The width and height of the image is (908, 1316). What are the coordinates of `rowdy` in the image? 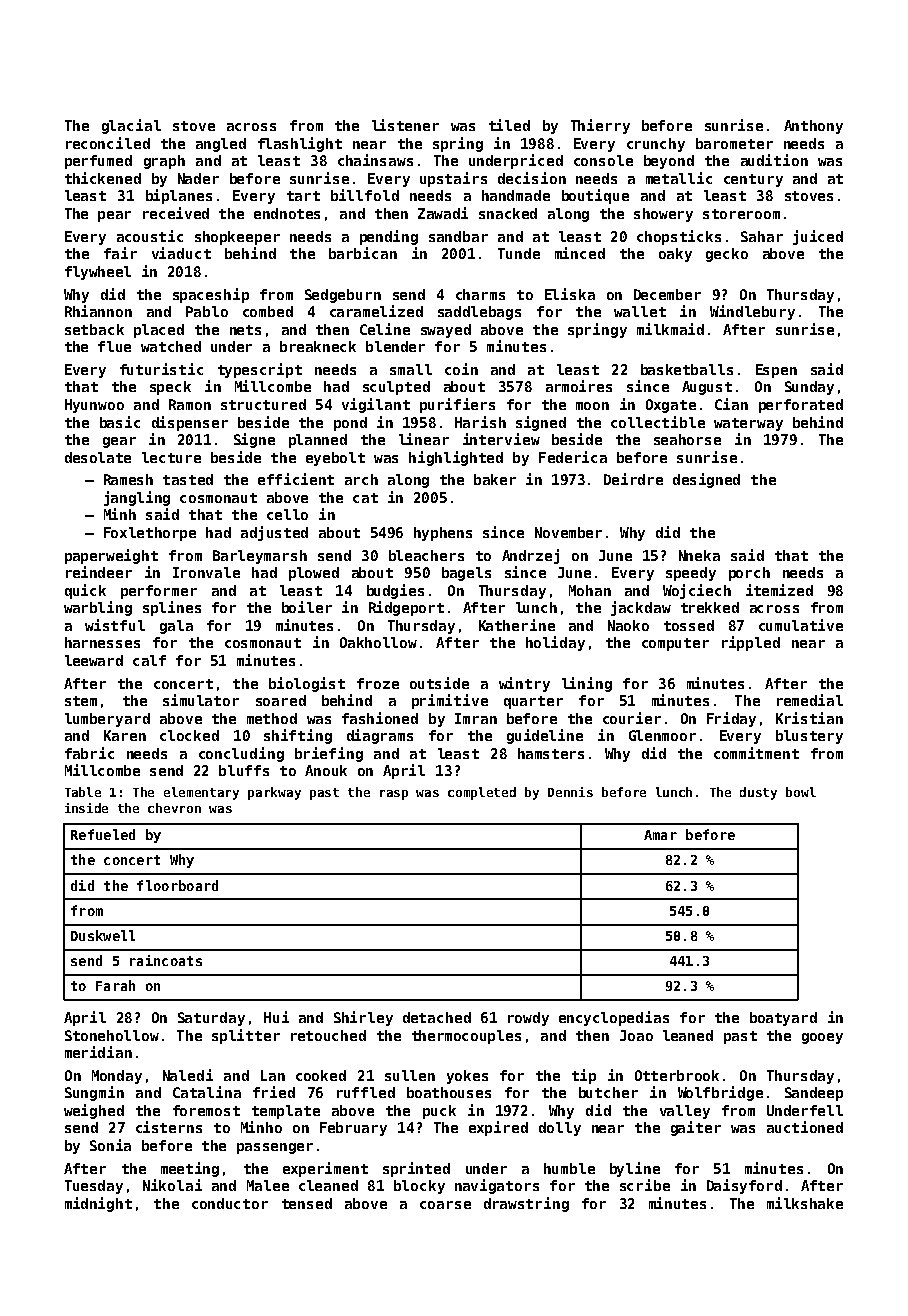 It's located at (528, 1019).
